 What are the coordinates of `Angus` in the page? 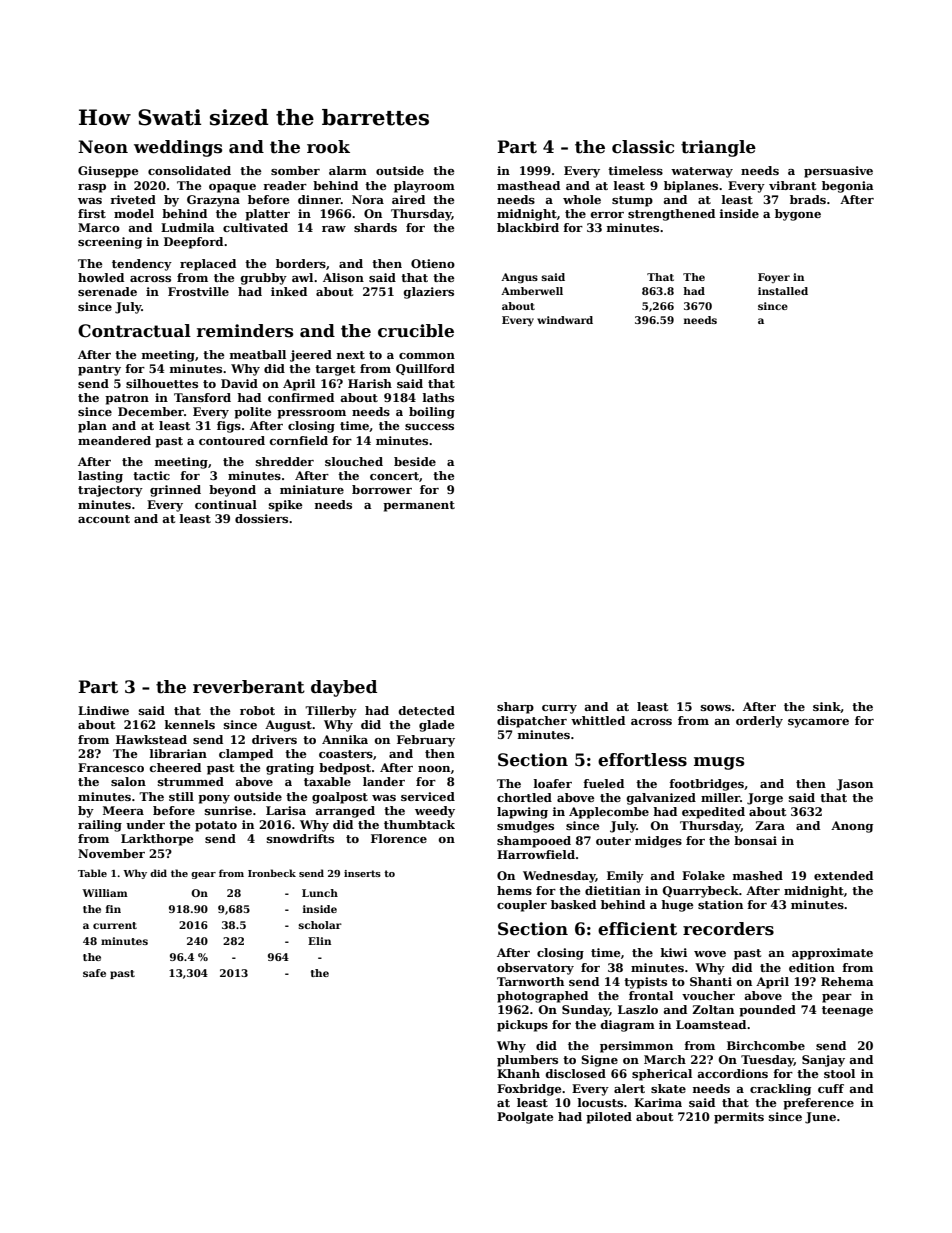 It's located at (519, 278).
